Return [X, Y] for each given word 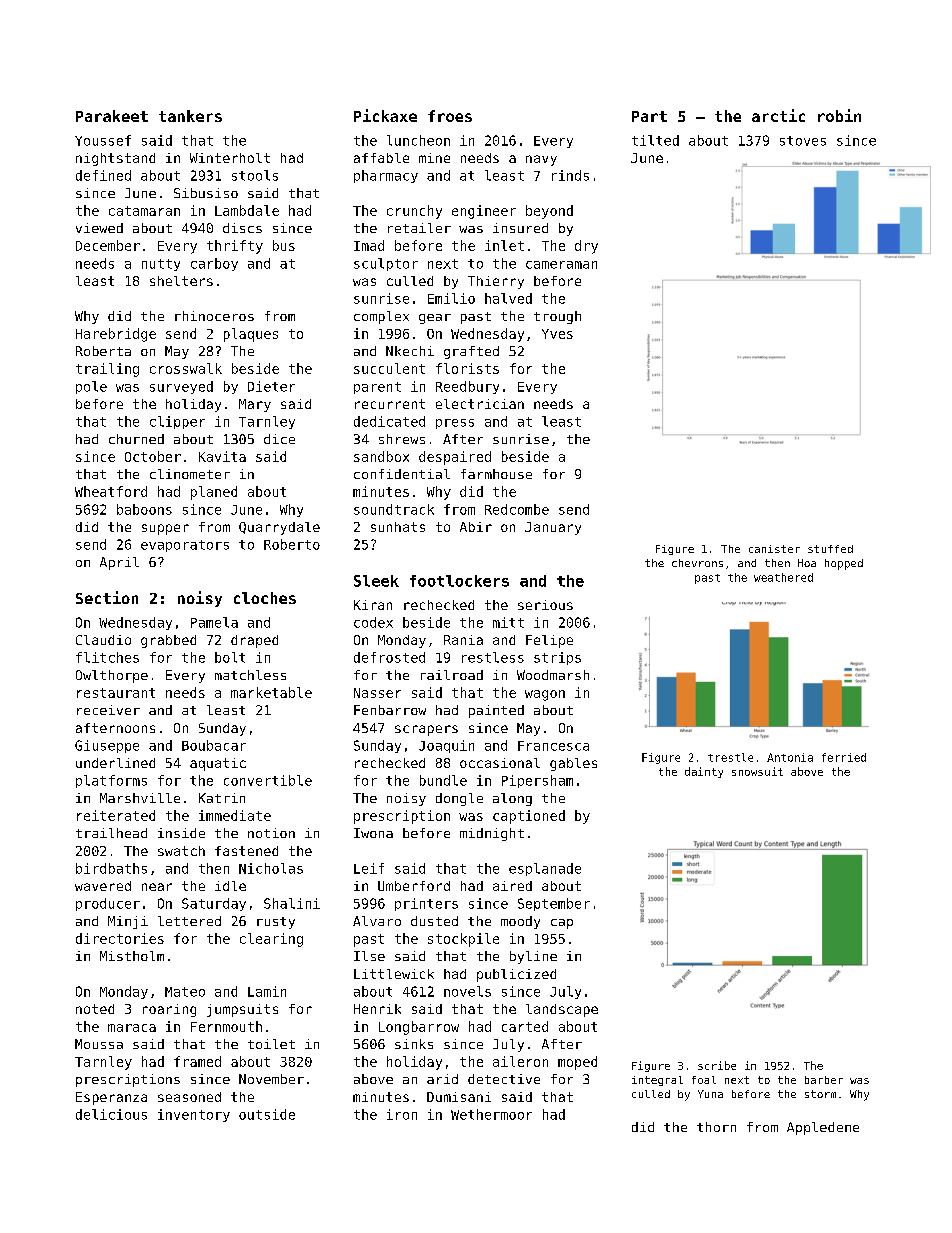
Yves [557, 334]
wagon [545, 695]
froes [450, 116]
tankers [190, 116]
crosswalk [186, 368]
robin [839, 115]
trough [557, 317]
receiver [108, 710]
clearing [271, 940]
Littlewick [394, 974]
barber [824, 1080]
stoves [803, 141]
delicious [111, 1114]
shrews [402, 439]
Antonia [790, 757]
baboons [144, 509]
